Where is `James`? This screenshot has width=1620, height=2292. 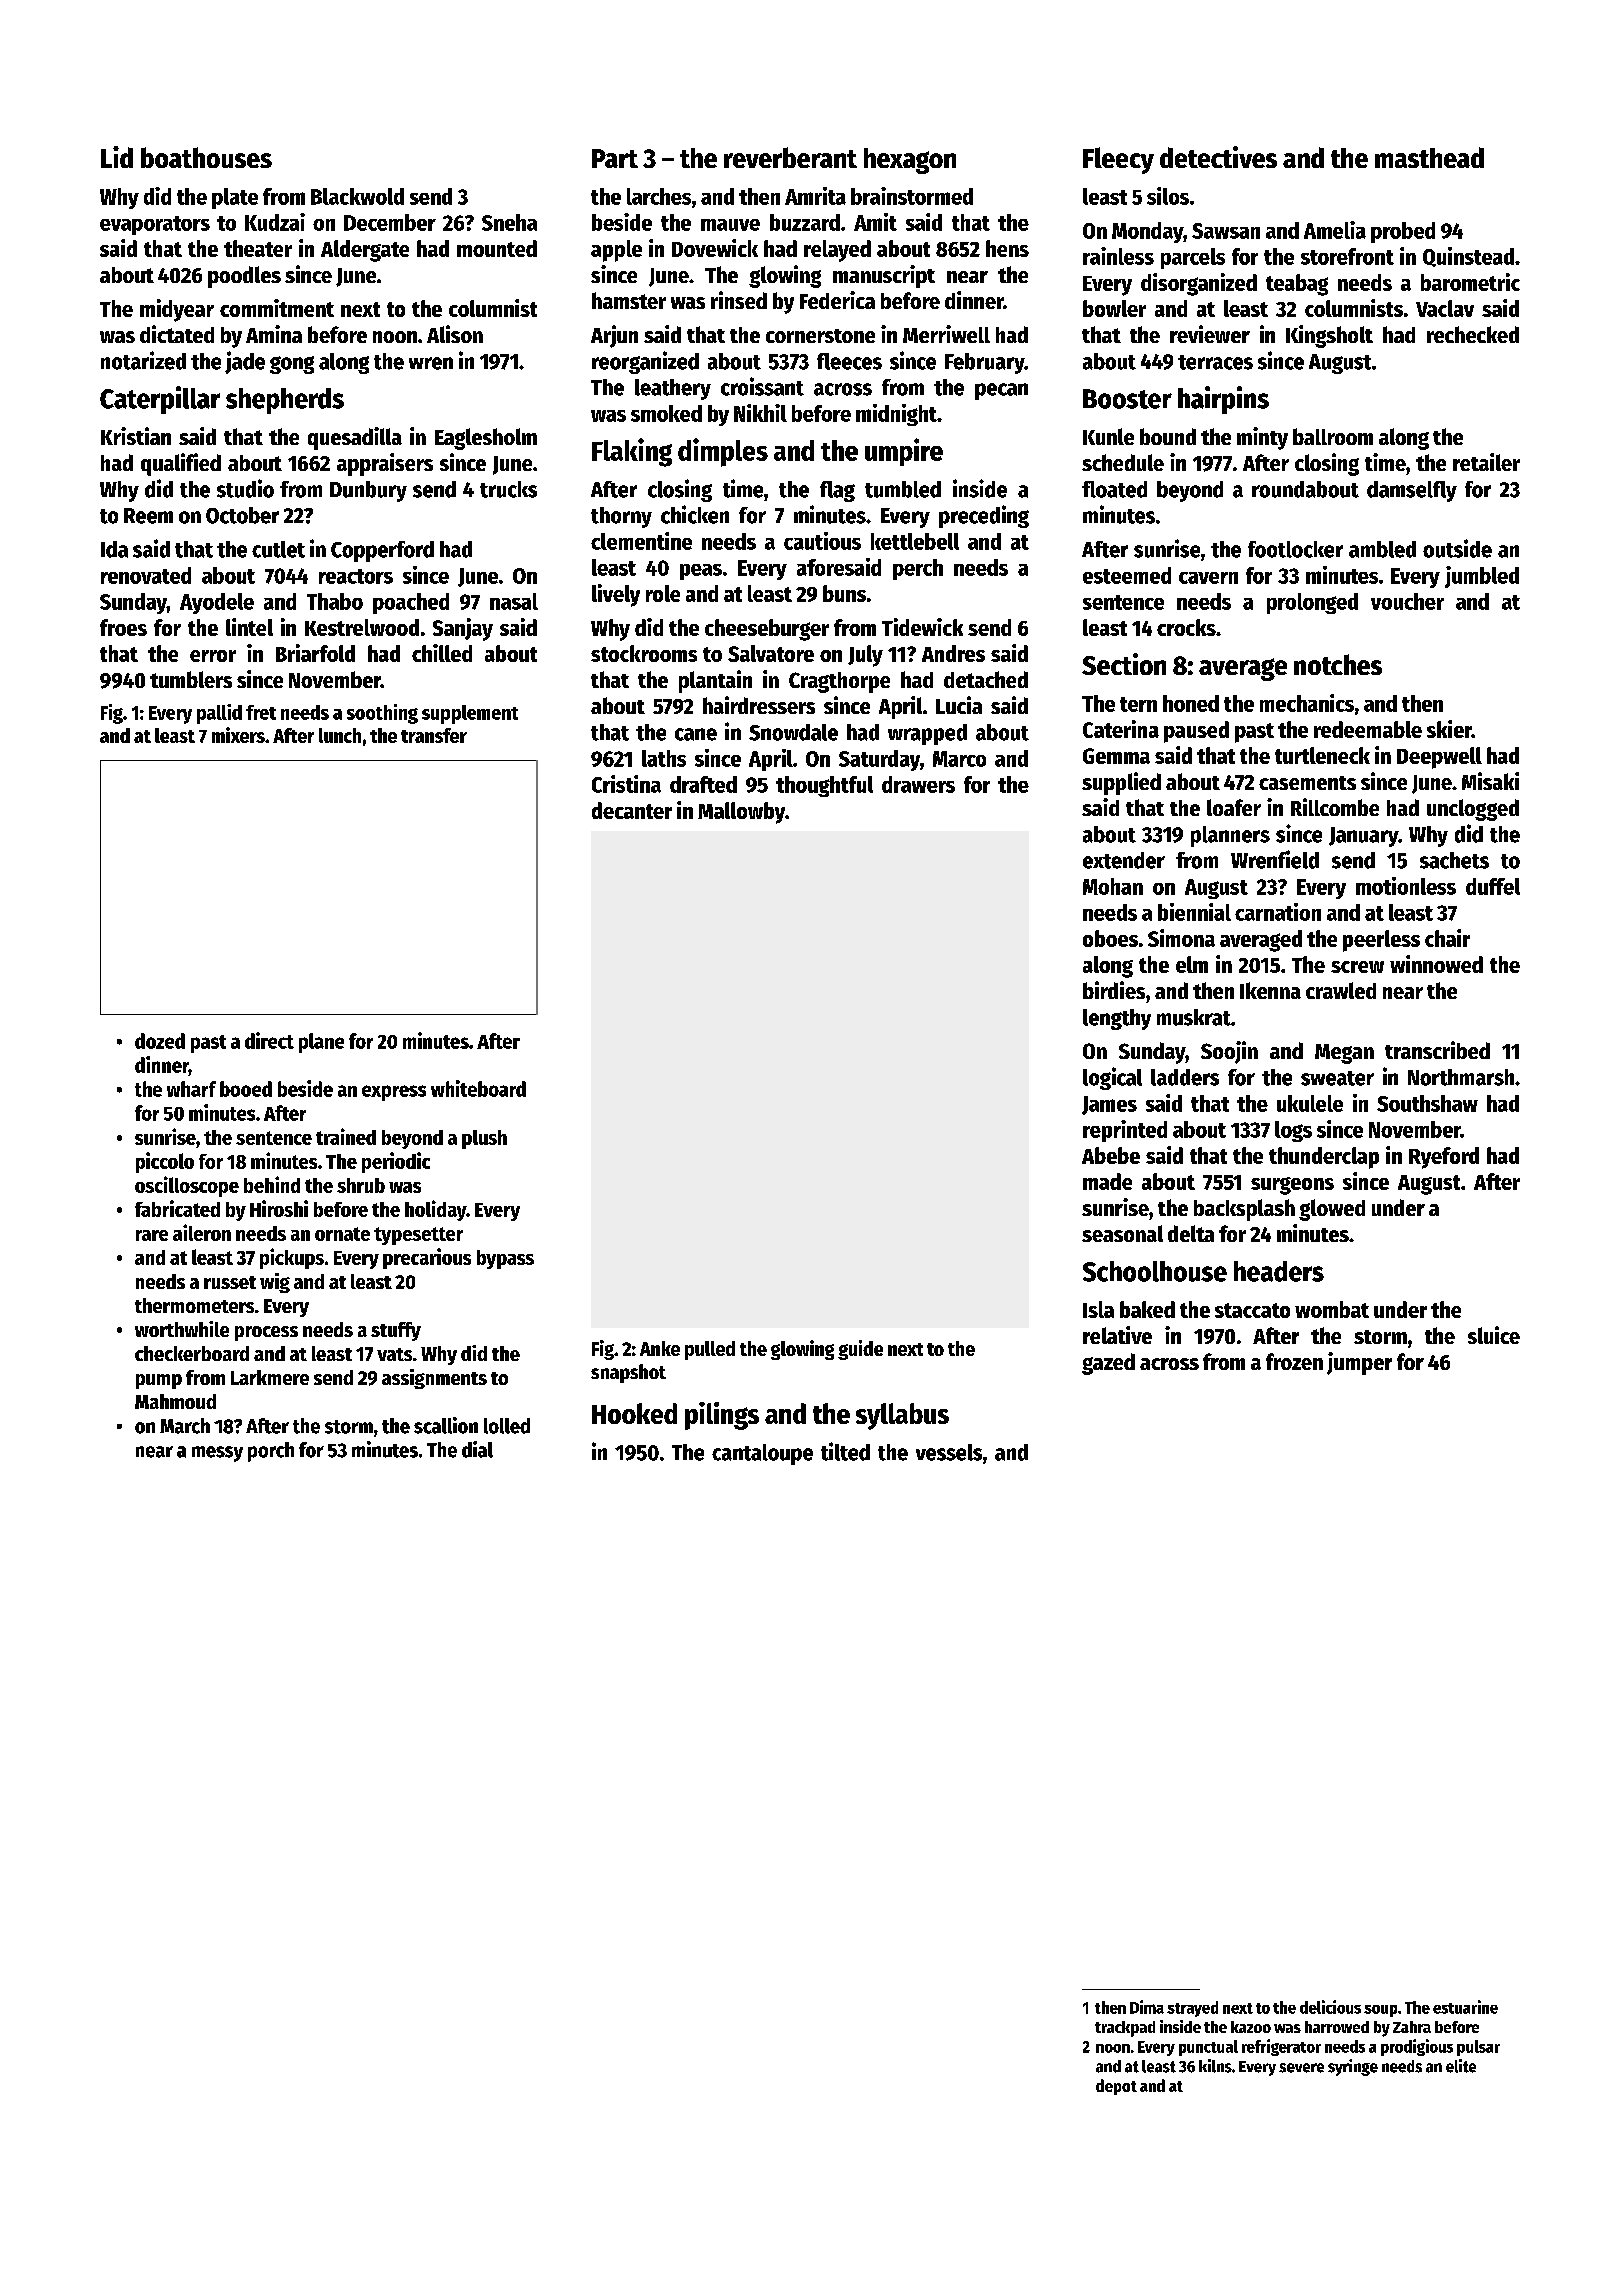
James is located at coordinates (1109, 1105).
